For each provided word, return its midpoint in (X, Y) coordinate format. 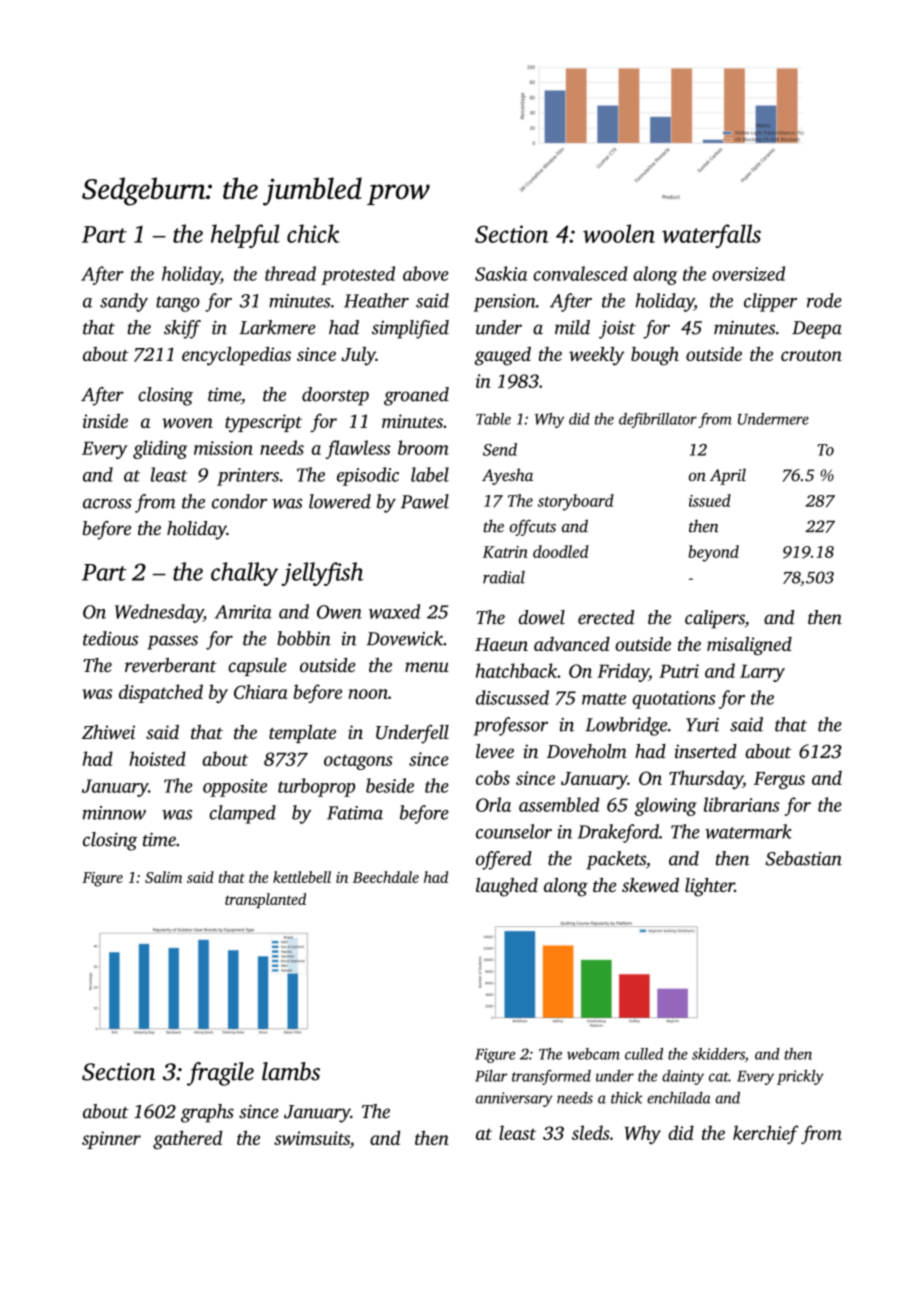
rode (824, 300)
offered (504, 860)
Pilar (491, 1076)
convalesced (580, 273)
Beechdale (386, 877)
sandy (124, 302)
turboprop (316, 787)
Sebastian (803, 858)
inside (105, 420)
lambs (291, 1071)
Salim (163, 877)
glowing (666, 806)
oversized (748, 273)
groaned (416, 396)
